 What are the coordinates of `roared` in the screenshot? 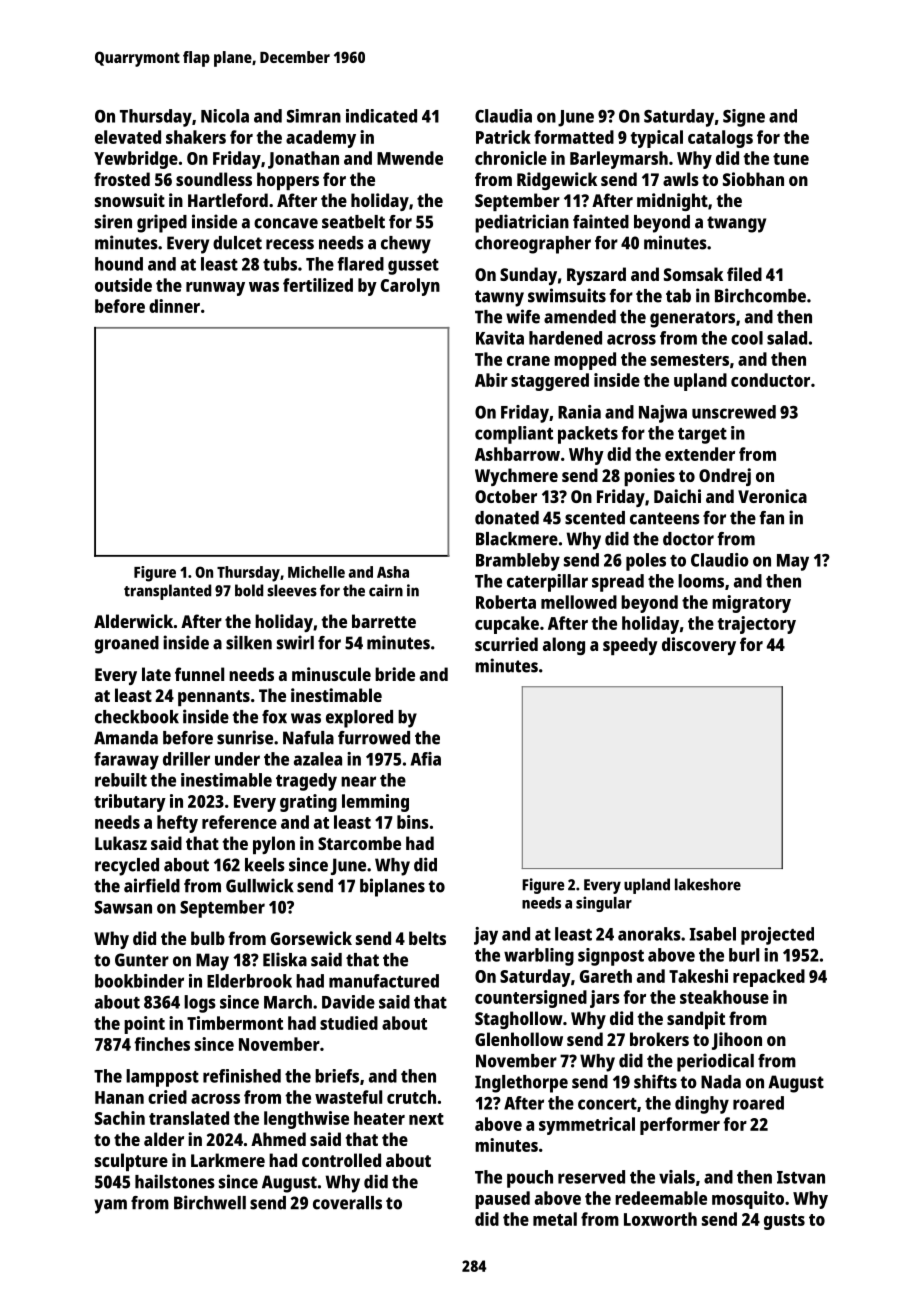 It's located at (758, 1103).
